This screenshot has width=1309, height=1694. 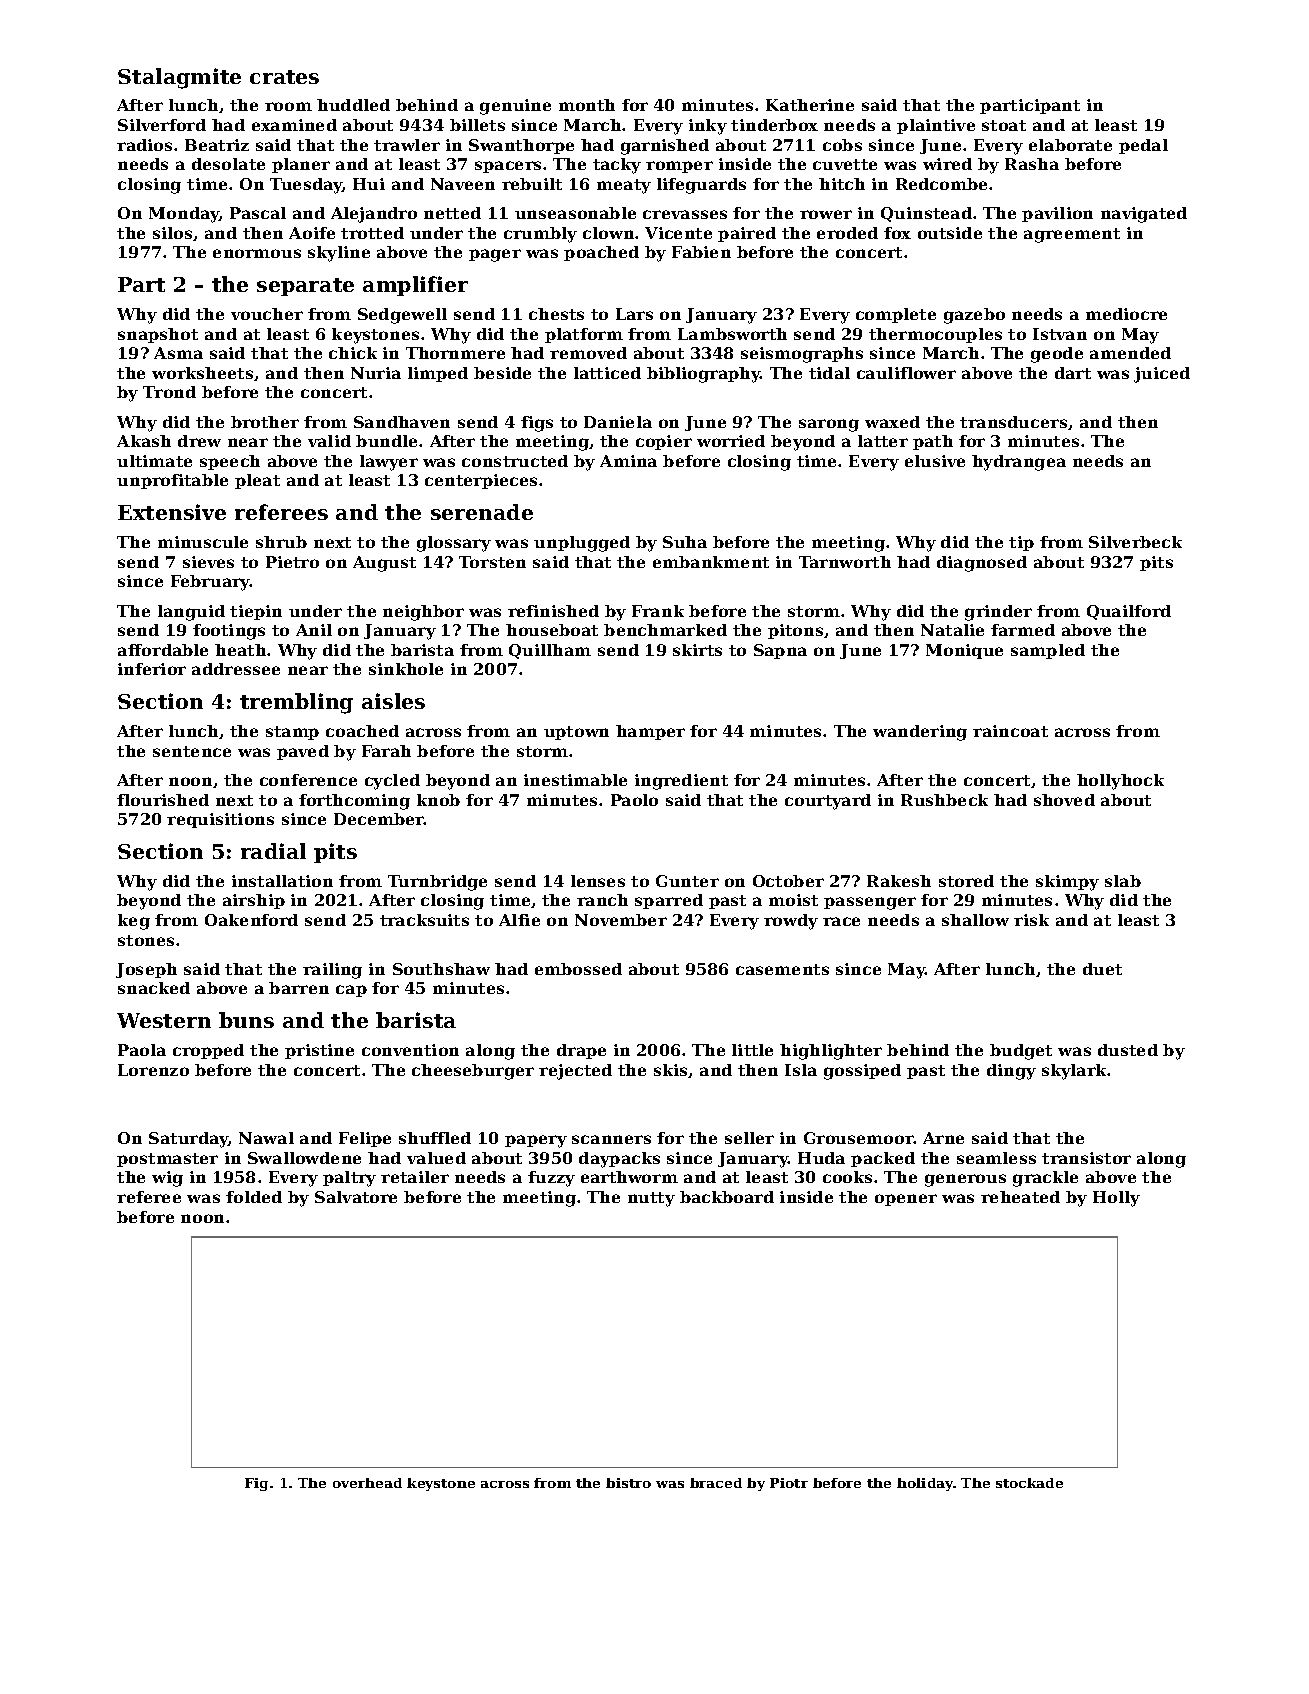 I want to click on overhead, so click(x=367, y=1483).
